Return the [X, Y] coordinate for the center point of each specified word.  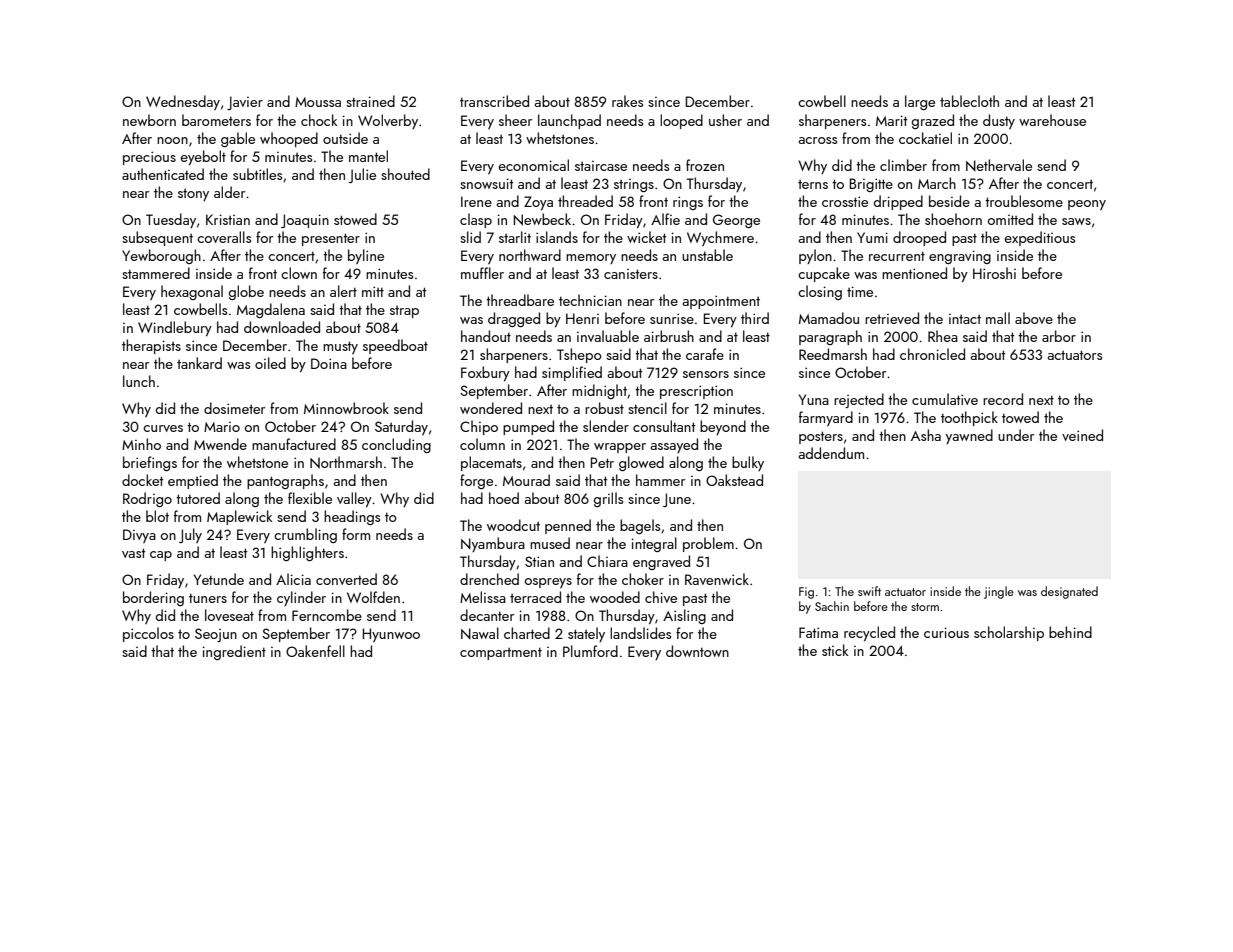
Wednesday [183, 102]
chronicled [932, 354]
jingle [999, 592]
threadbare [520, 300]
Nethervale [999, 165]
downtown [697, 651]
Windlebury [175, 328]
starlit [515, 237]
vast [133, 553]
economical [534, 165]
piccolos [148, 634]
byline [366, 256]
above [1034, 318]
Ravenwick [717, 579]
